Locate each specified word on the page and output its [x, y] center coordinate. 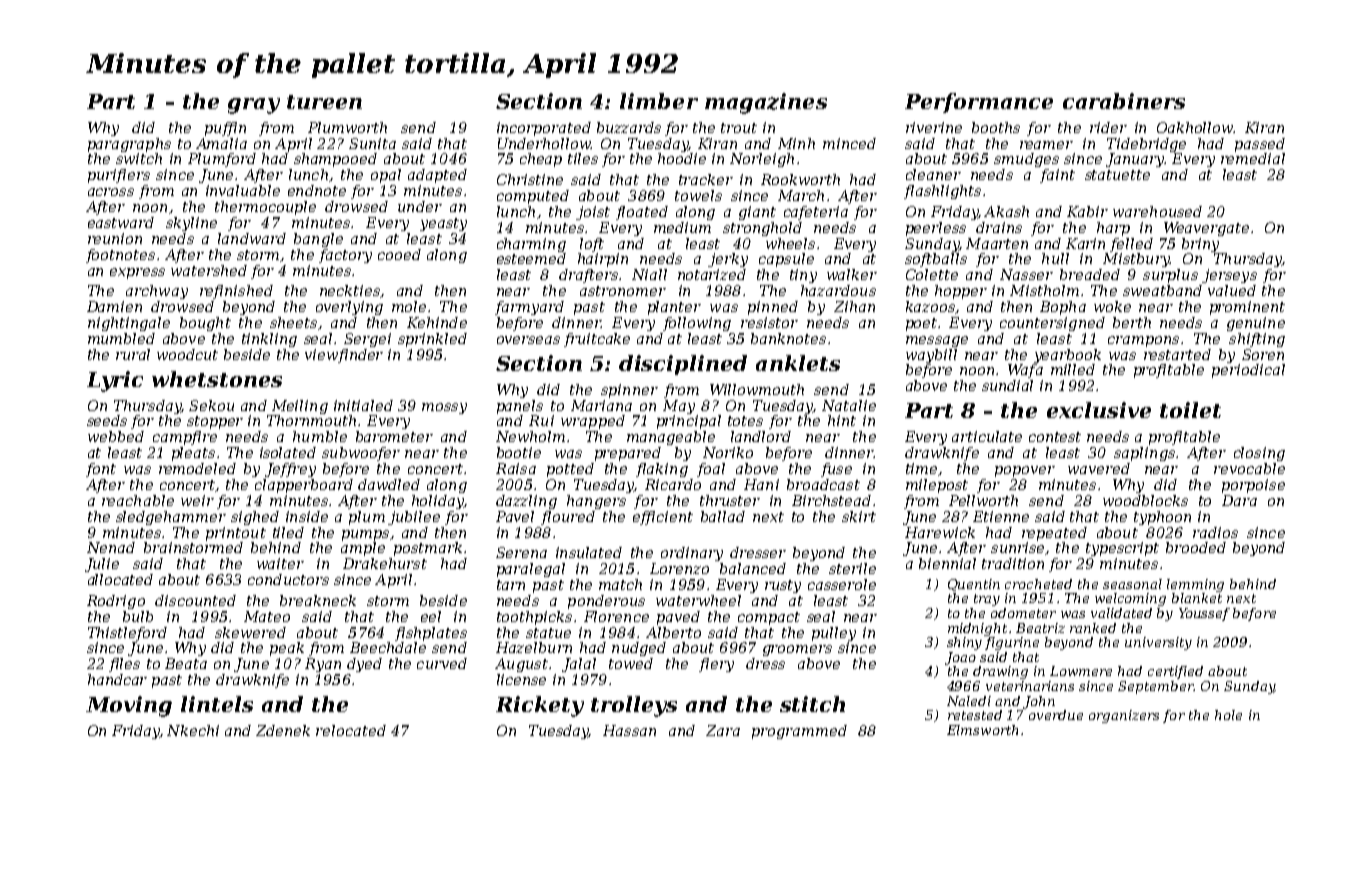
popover [1025, 471]
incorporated [544, 129]
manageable [671, 438]
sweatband [1162, 290]
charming [531, 245]
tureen [324, 102]
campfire [185, 438]
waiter [280, 563]
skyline [191, 224]
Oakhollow [1195, 127]
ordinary [692, 554]
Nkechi [193, 730]
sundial [1007, 385]
